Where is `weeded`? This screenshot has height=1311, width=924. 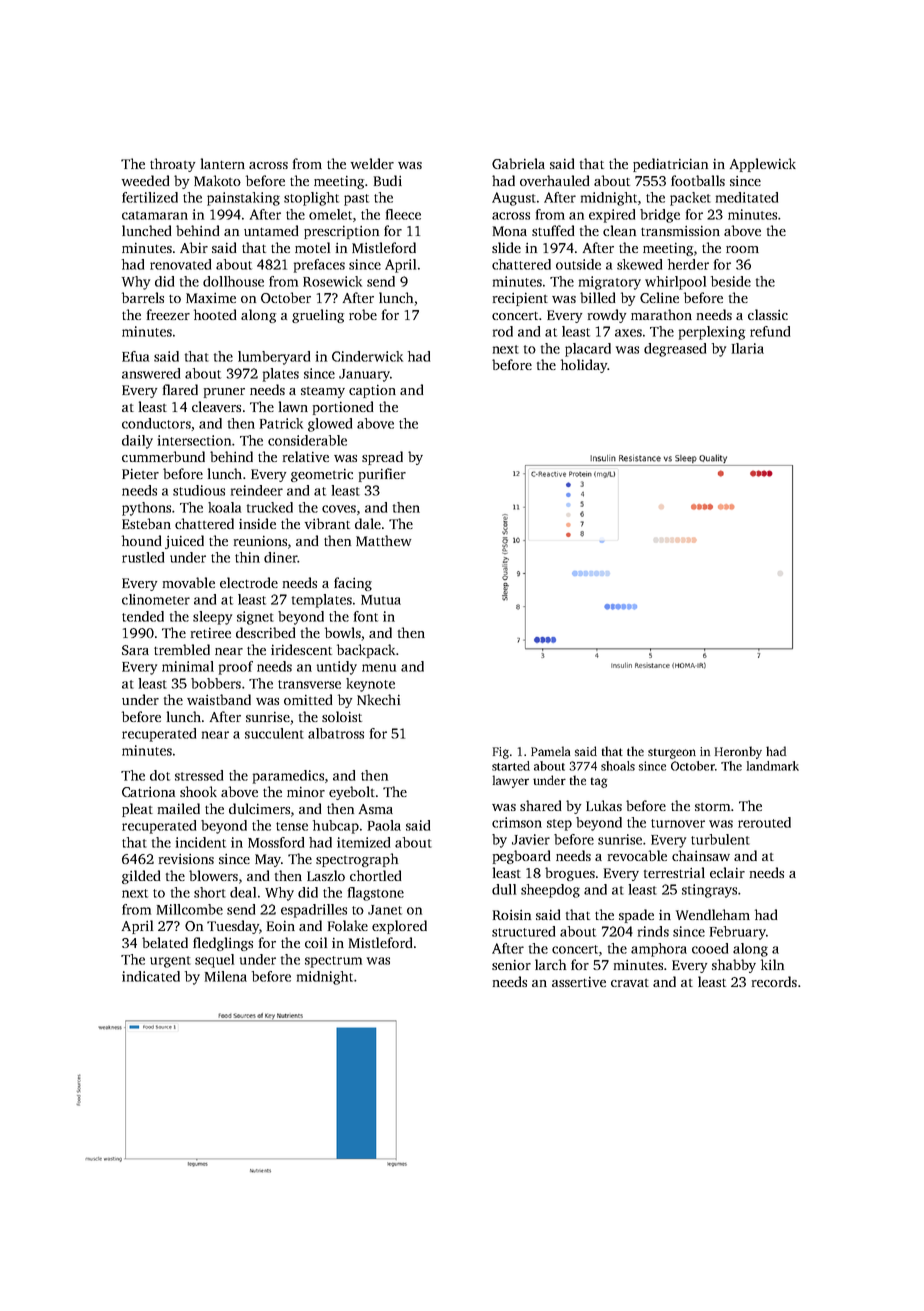 weeded is located at coordinates (145, 180).
